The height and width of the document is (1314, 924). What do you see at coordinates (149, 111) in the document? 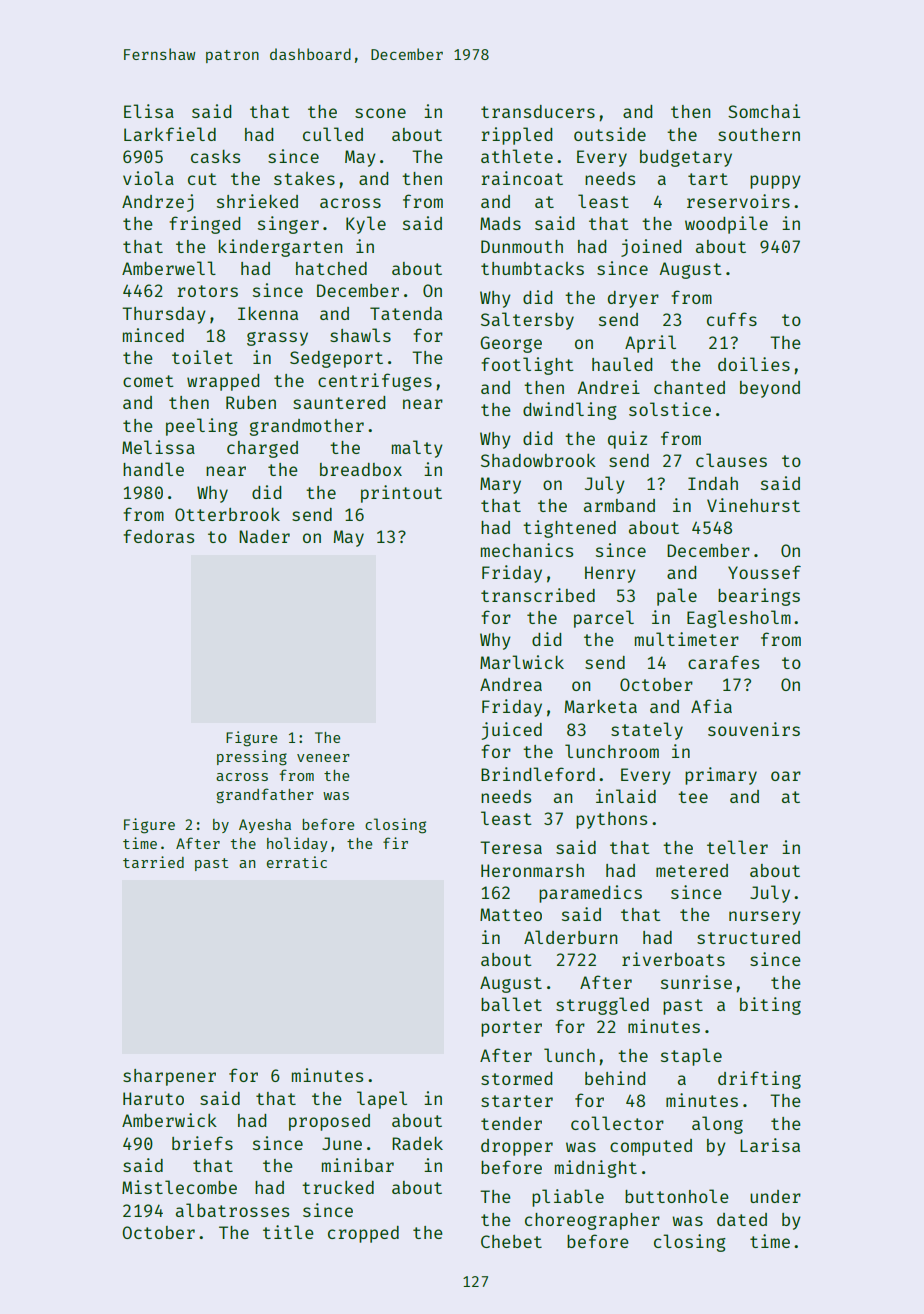
I see `Elisa` at bounding box center [149, 111].
